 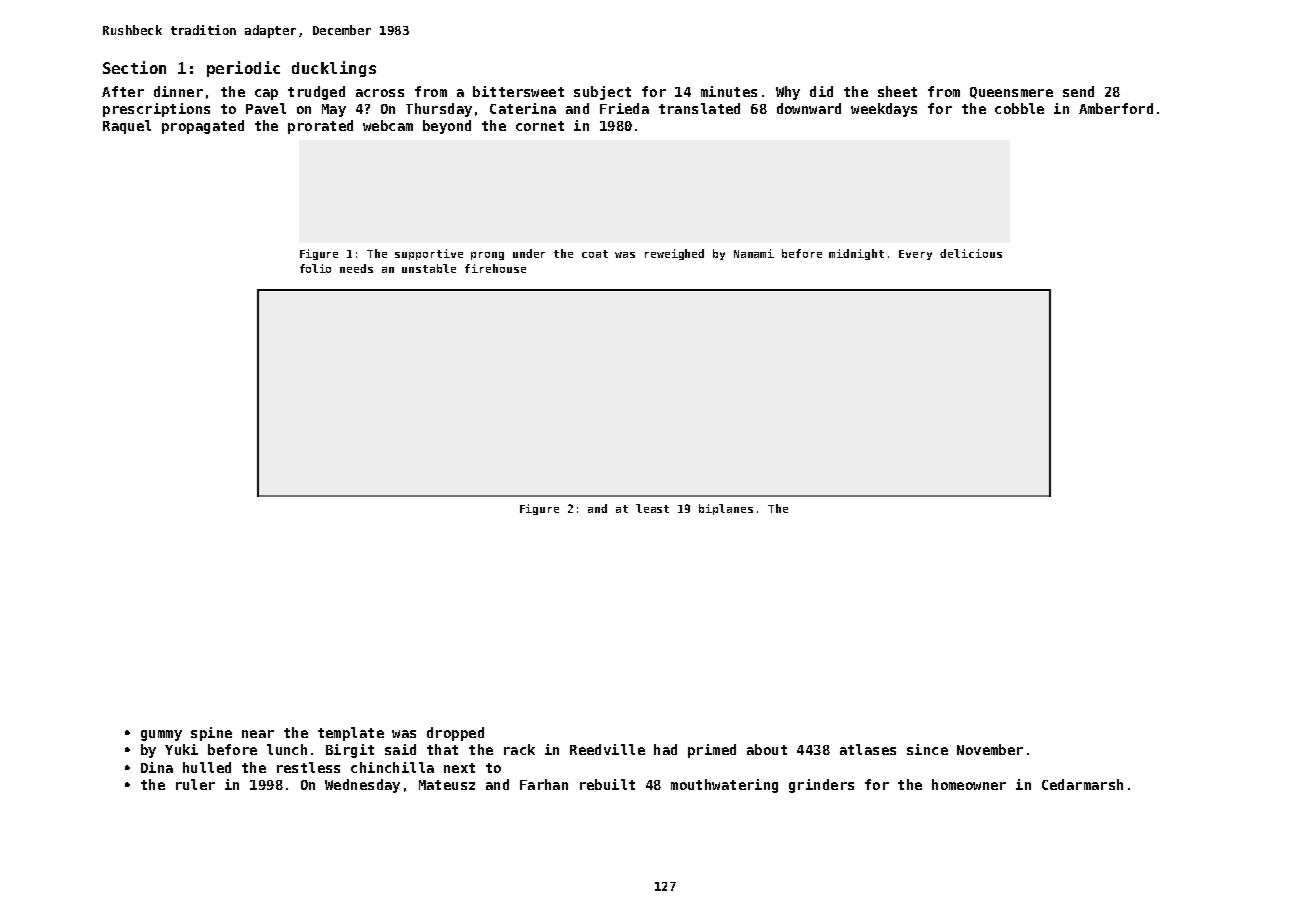 What do you see at coordinates (652, 508) in the page?
I see `least` at bounding box center [652, 508].
